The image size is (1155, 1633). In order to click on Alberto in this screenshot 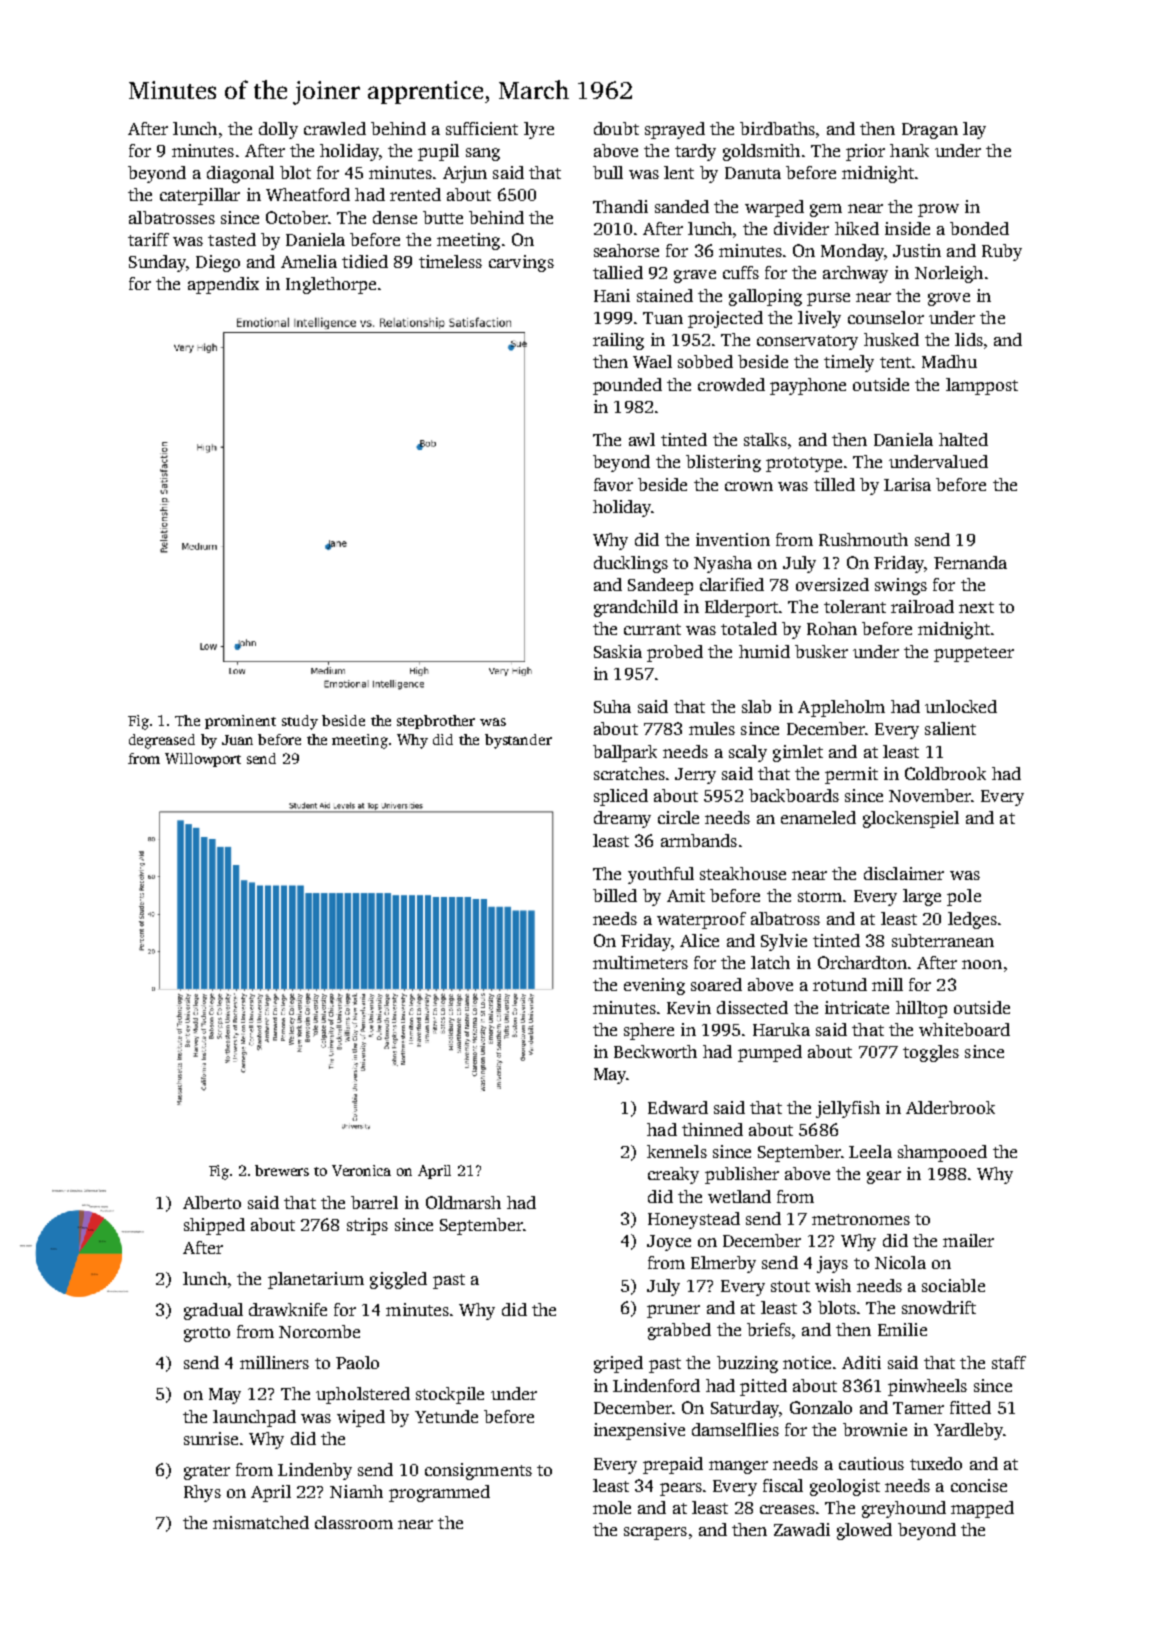, I will do `click(212, 1202)`.
